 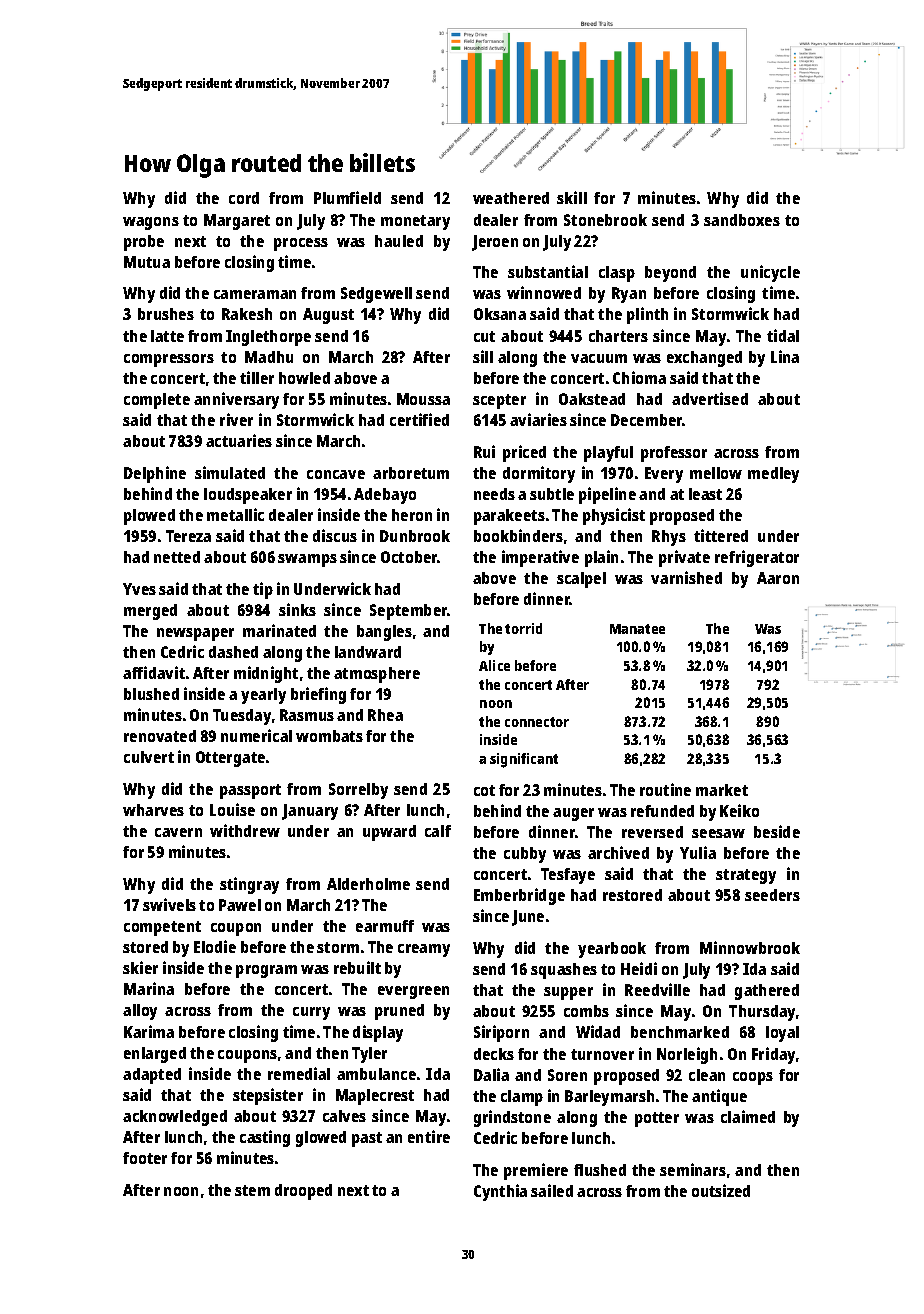 I want to click on sandboxes, so click(x=742, y=220).
